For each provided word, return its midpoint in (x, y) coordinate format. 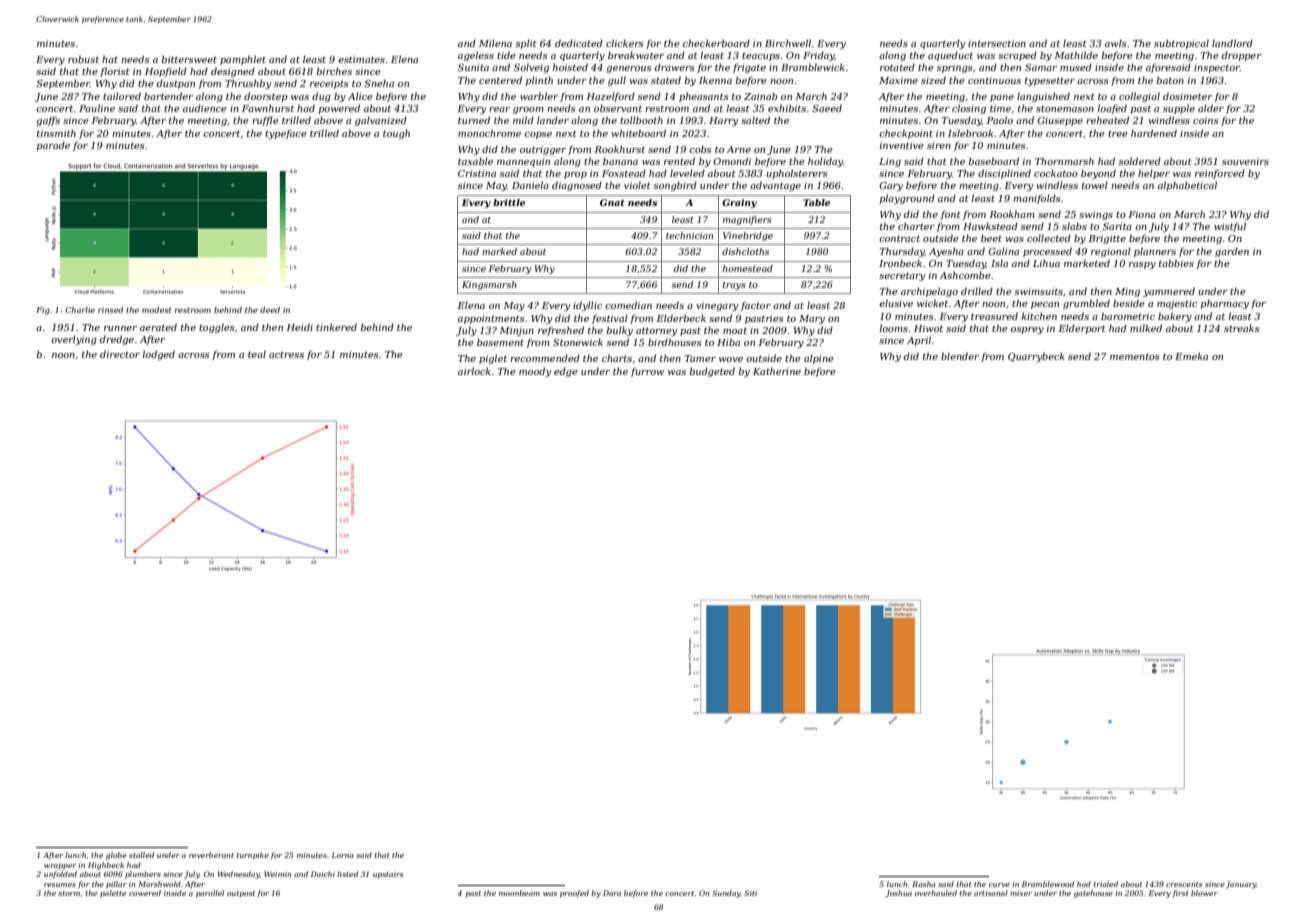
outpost (241, 894)
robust (83, 59)
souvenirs (1245, 161)
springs (954, 68)
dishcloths (745, 251)
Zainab (761, 96)
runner (120, 328)
